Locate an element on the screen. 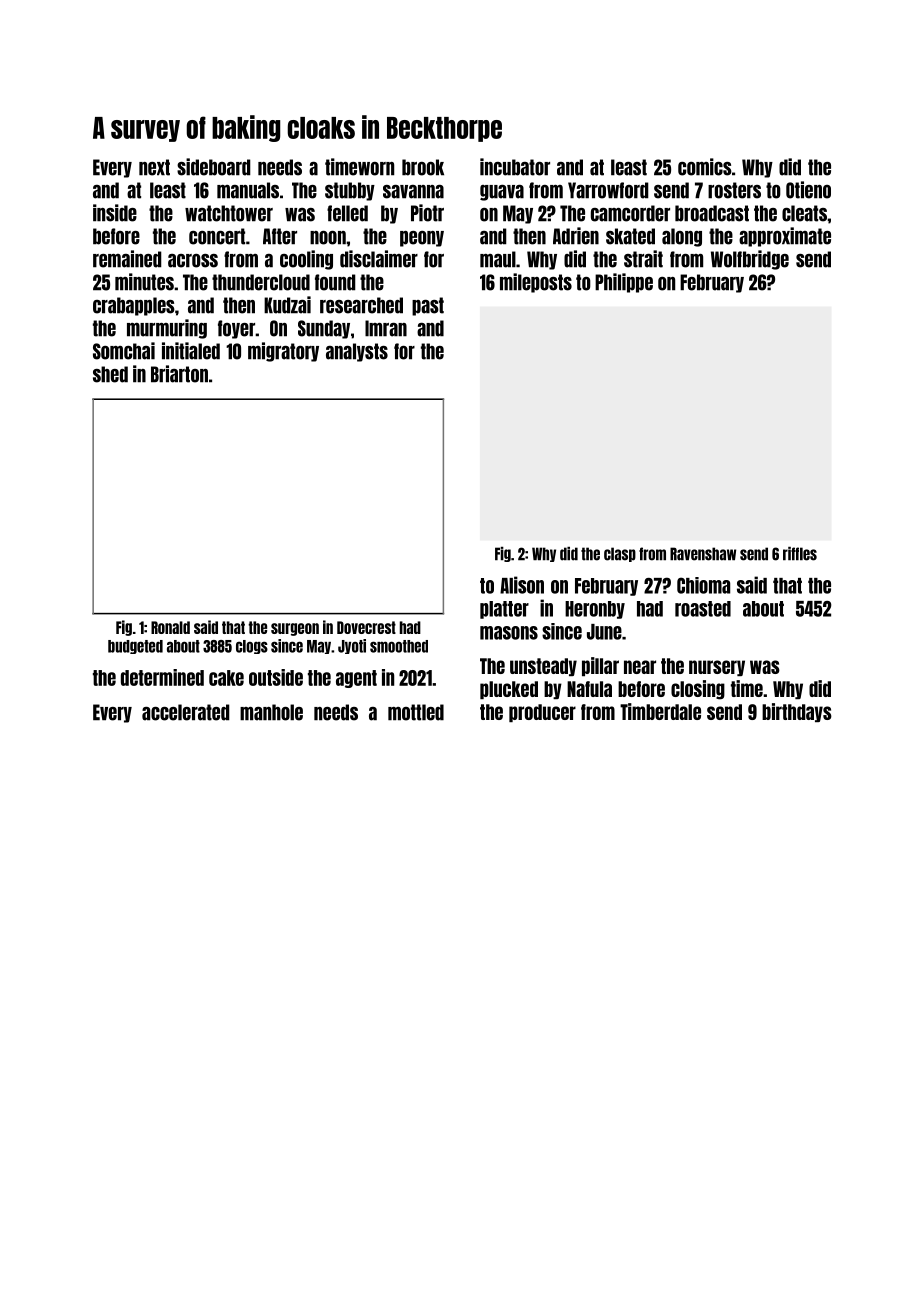 This screenshot has width=924, height=1308. incubator is located at coordinates (515, 167).
